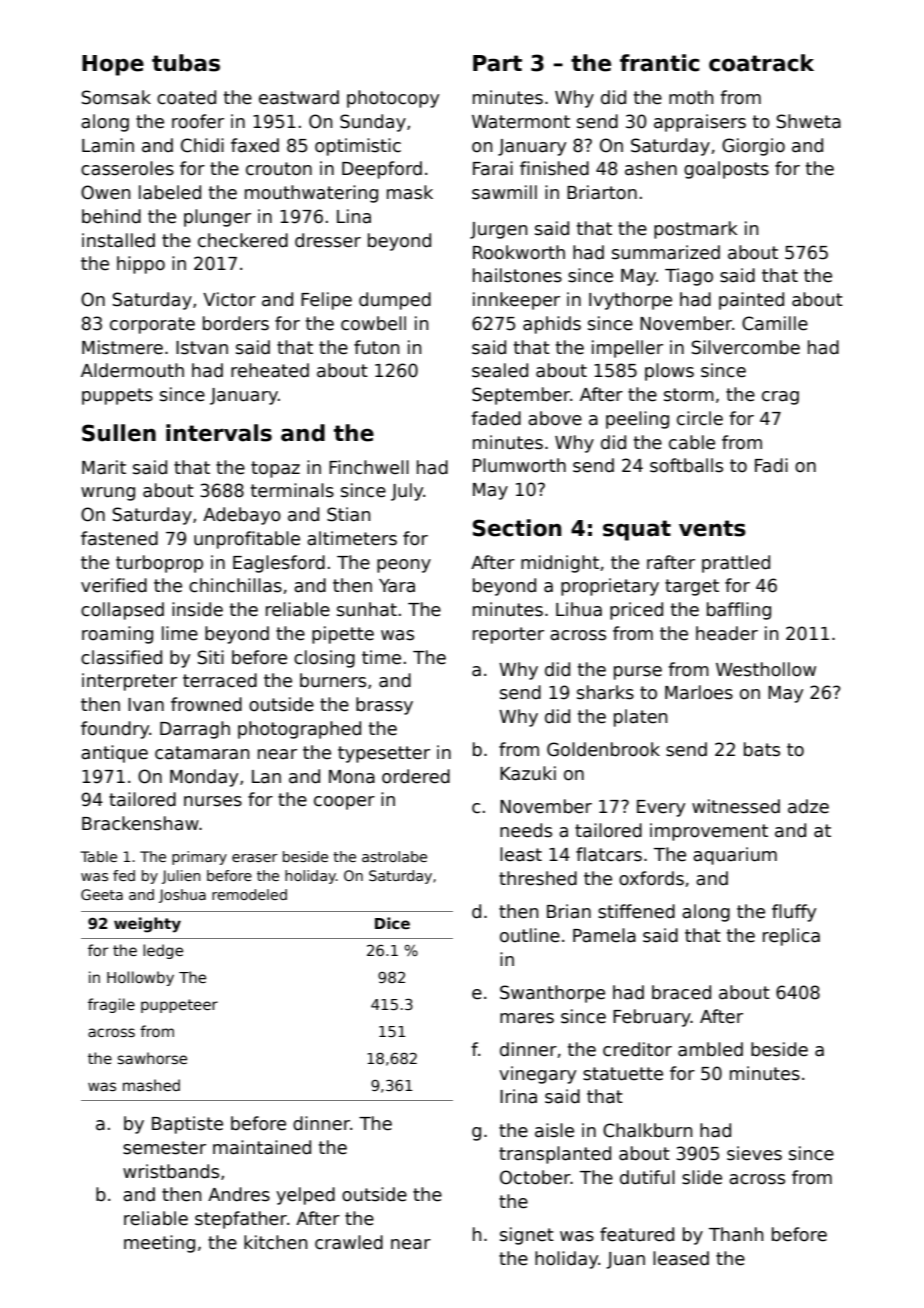 The height and width of the screenshot is (1308, 924). Describe the element at coordinates (754, 1153) in the screenshot. I see `sieves` at that location.
